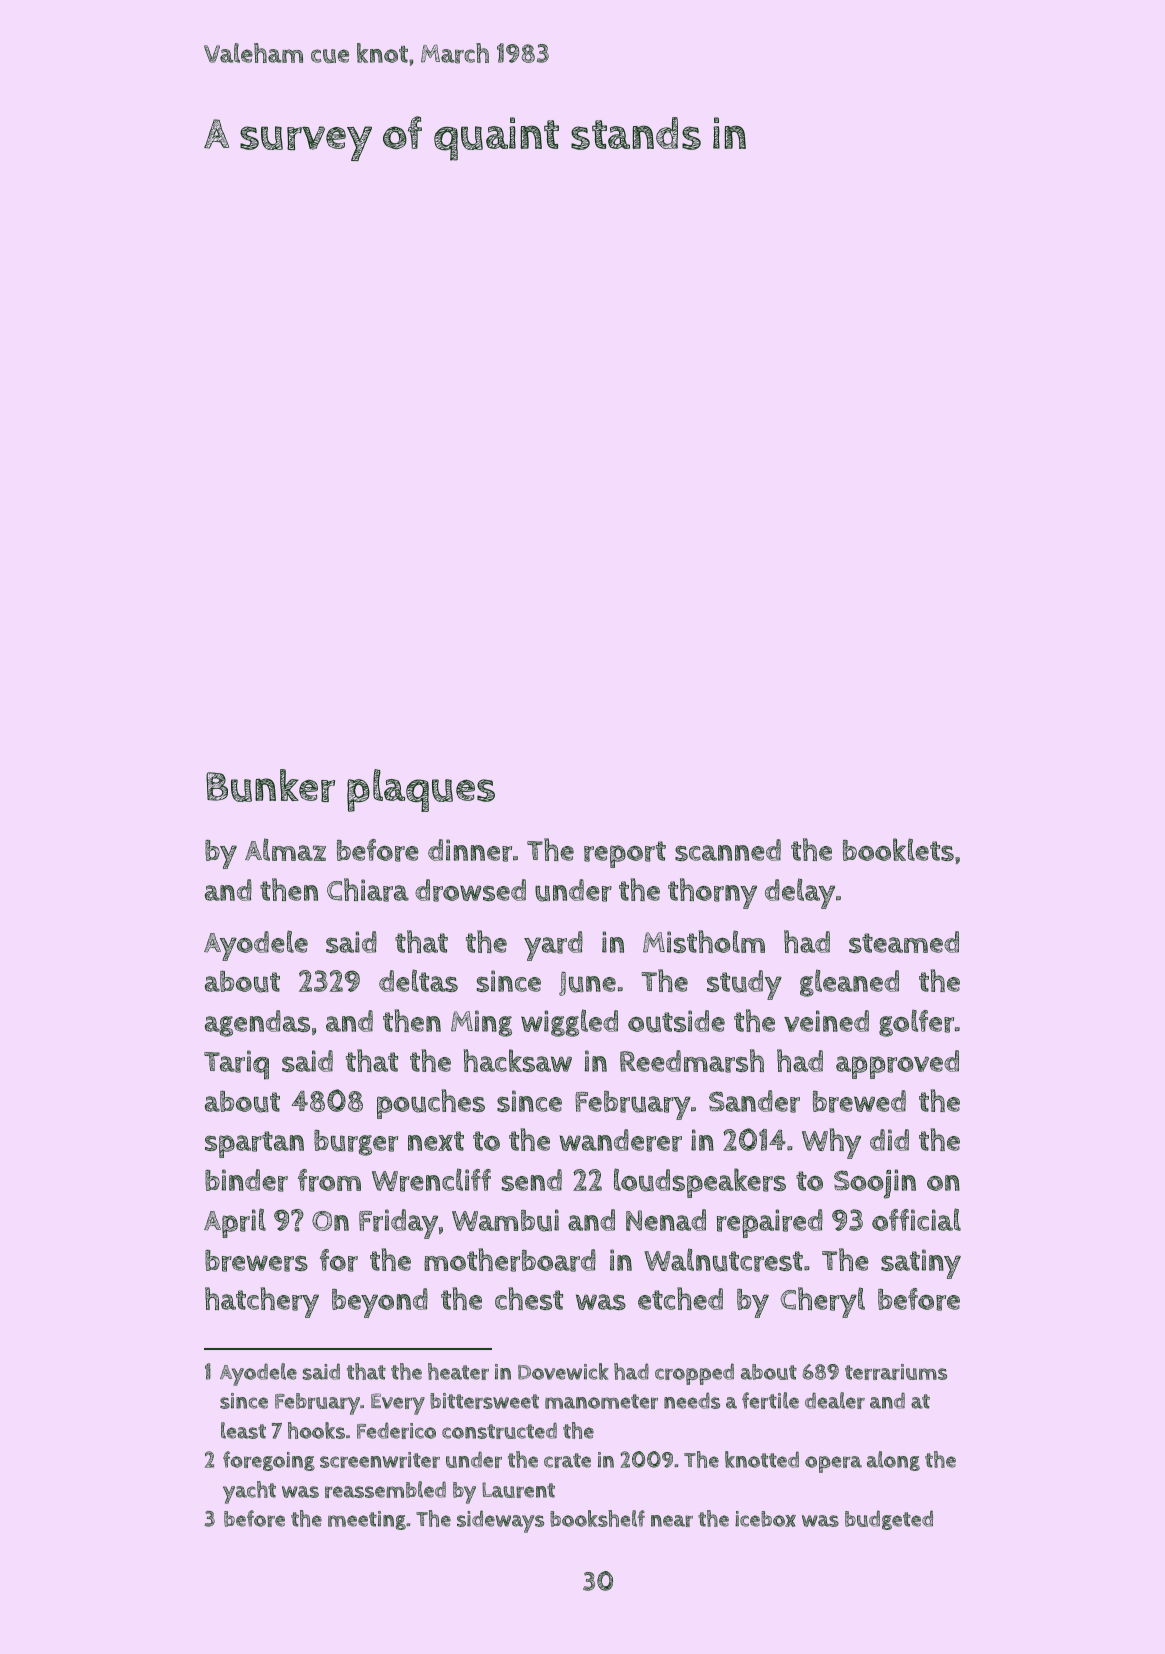  What do you see at coordinates (421, 790) in the image?
I see `plaques` at bounding box center [421, 790].
